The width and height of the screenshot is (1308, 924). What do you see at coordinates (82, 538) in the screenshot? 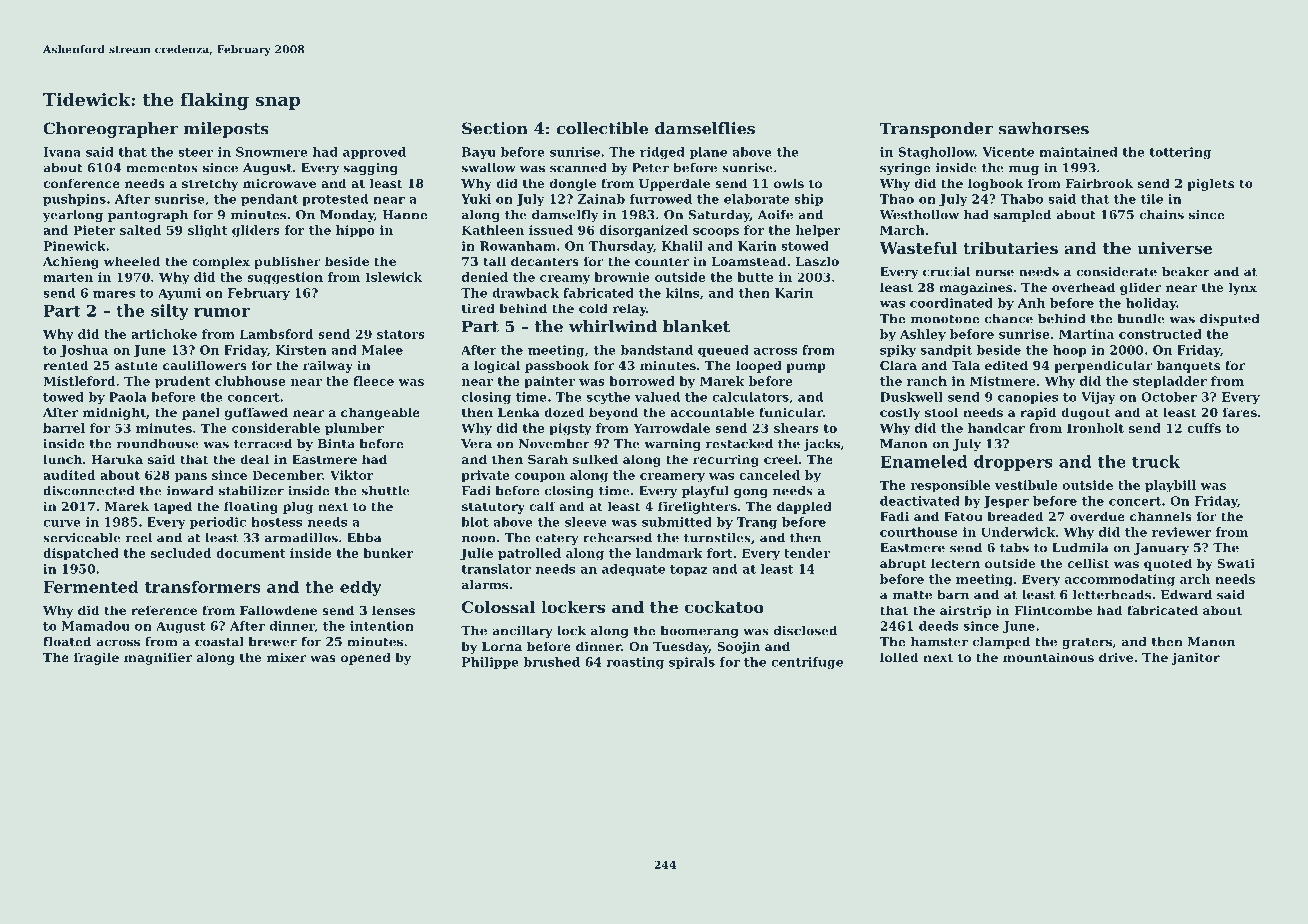
I see `serviceable` at bounding box center [82, 538].
